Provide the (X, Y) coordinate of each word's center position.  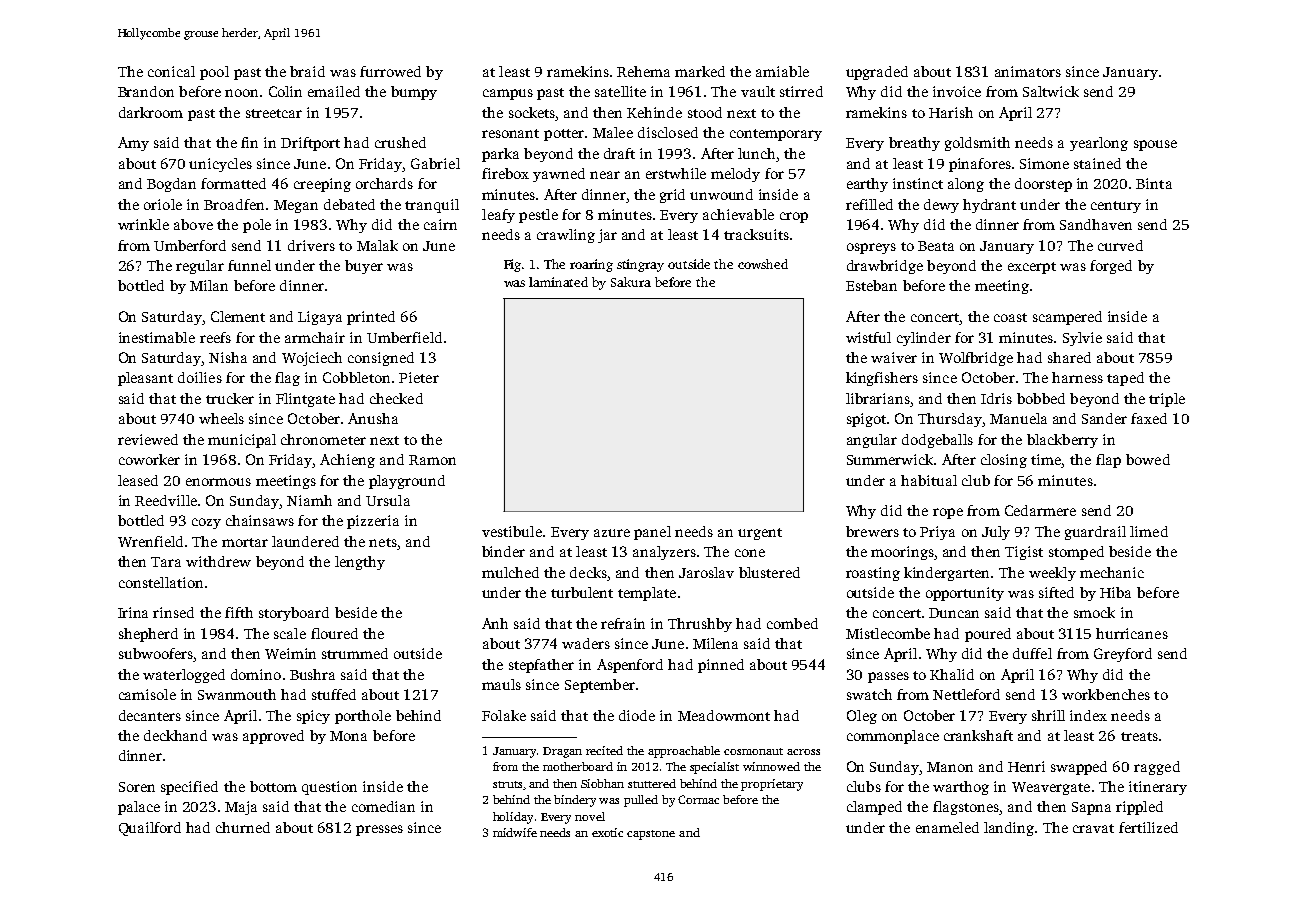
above (193, 224)
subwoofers (156, 655)
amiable (782, 71)
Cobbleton (356, 377)
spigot (866, 420)
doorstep (1043, 185)
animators (1028, 71)
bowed (1148, 459)
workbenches (1106, 694)
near (605, 175)
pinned (721, 666)
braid (307, 71)
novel (590, 816)
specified (189, 788)
